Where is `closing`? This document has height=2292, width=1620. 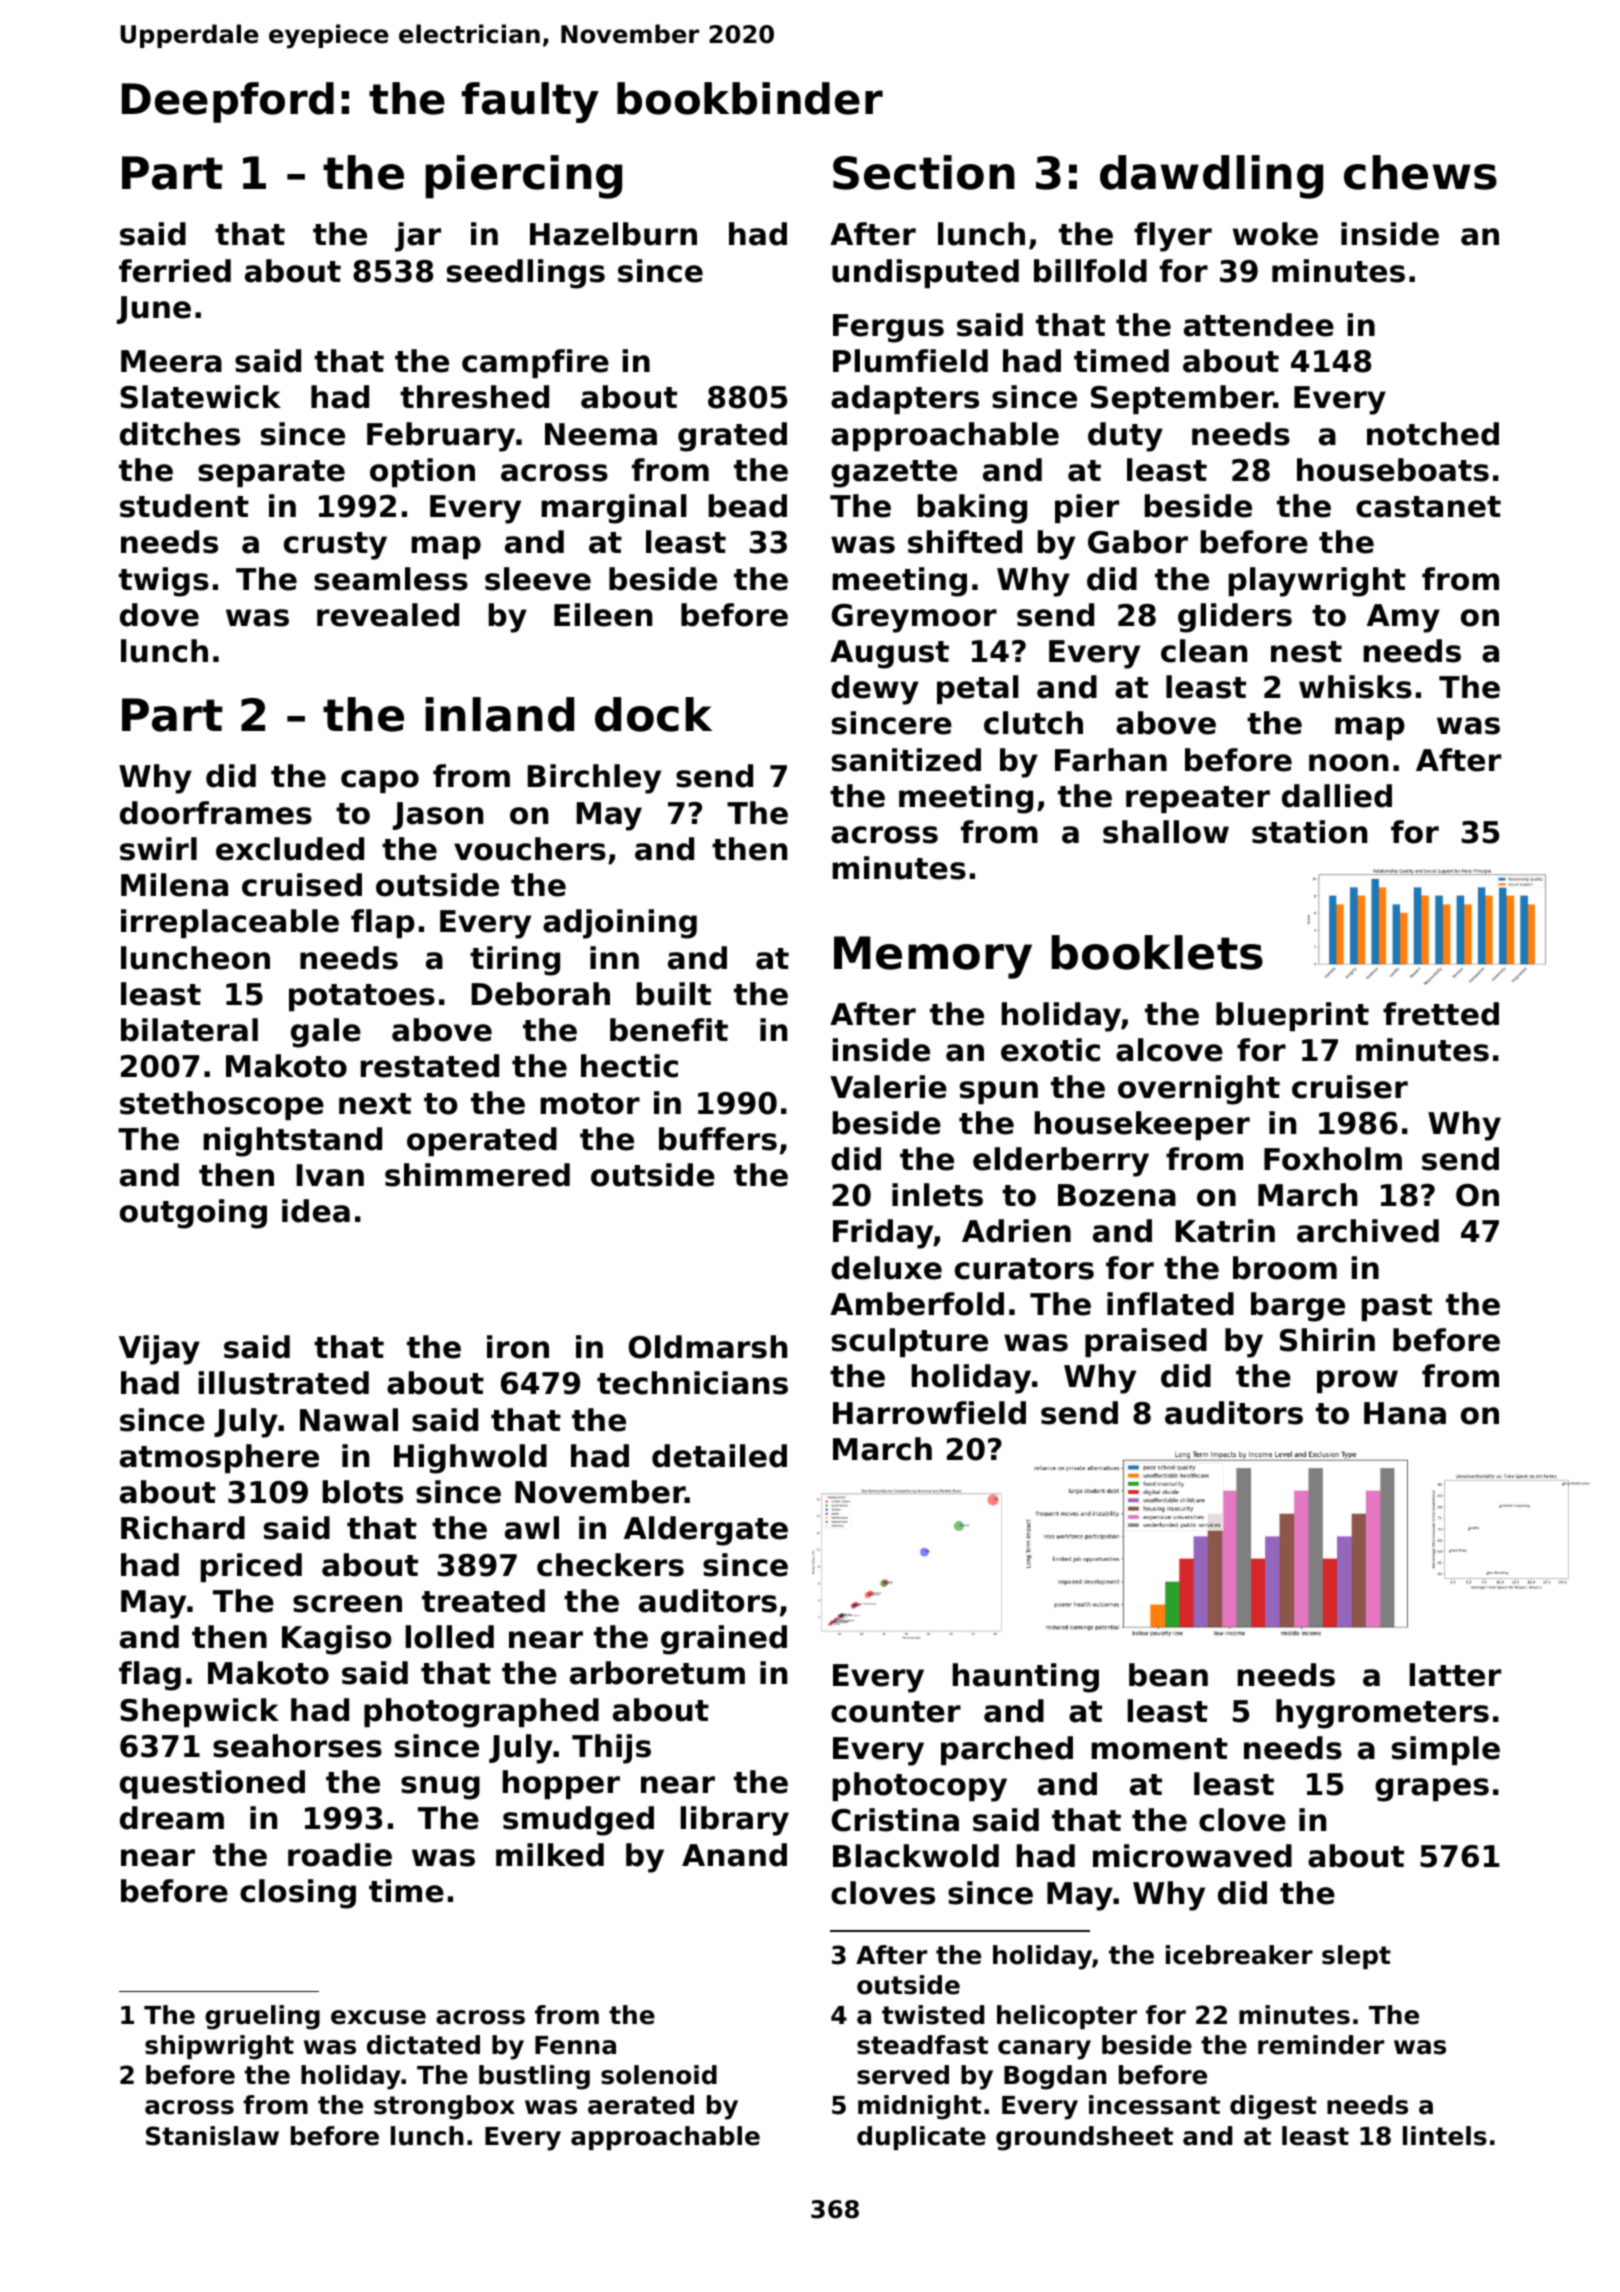 closing is located at coordinates (298, 1894).
